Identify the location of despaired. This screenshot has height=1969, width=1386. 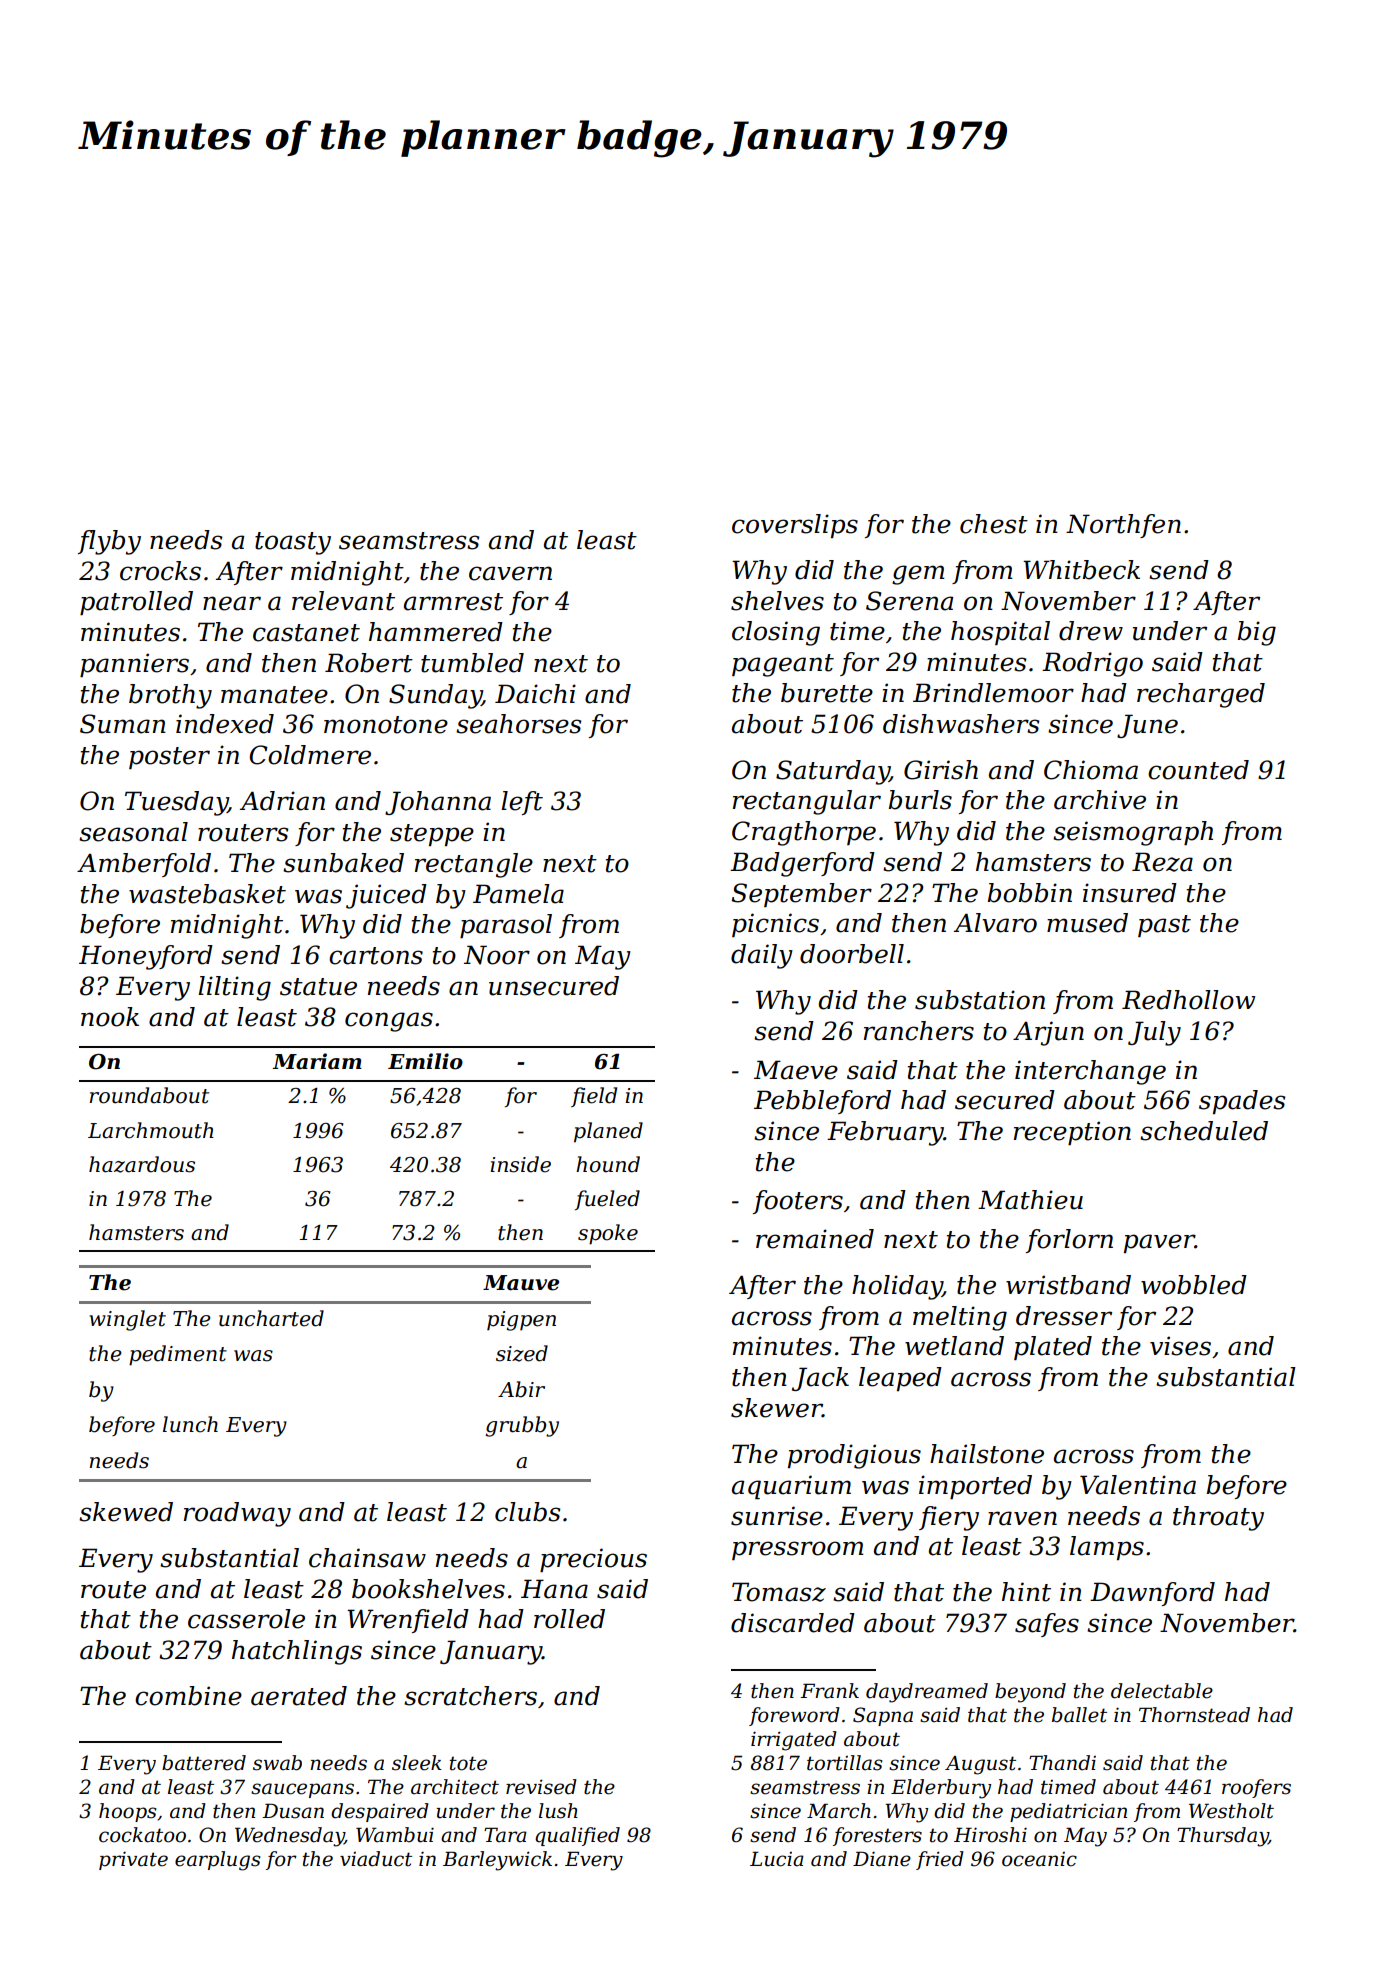
(380, 1812).
